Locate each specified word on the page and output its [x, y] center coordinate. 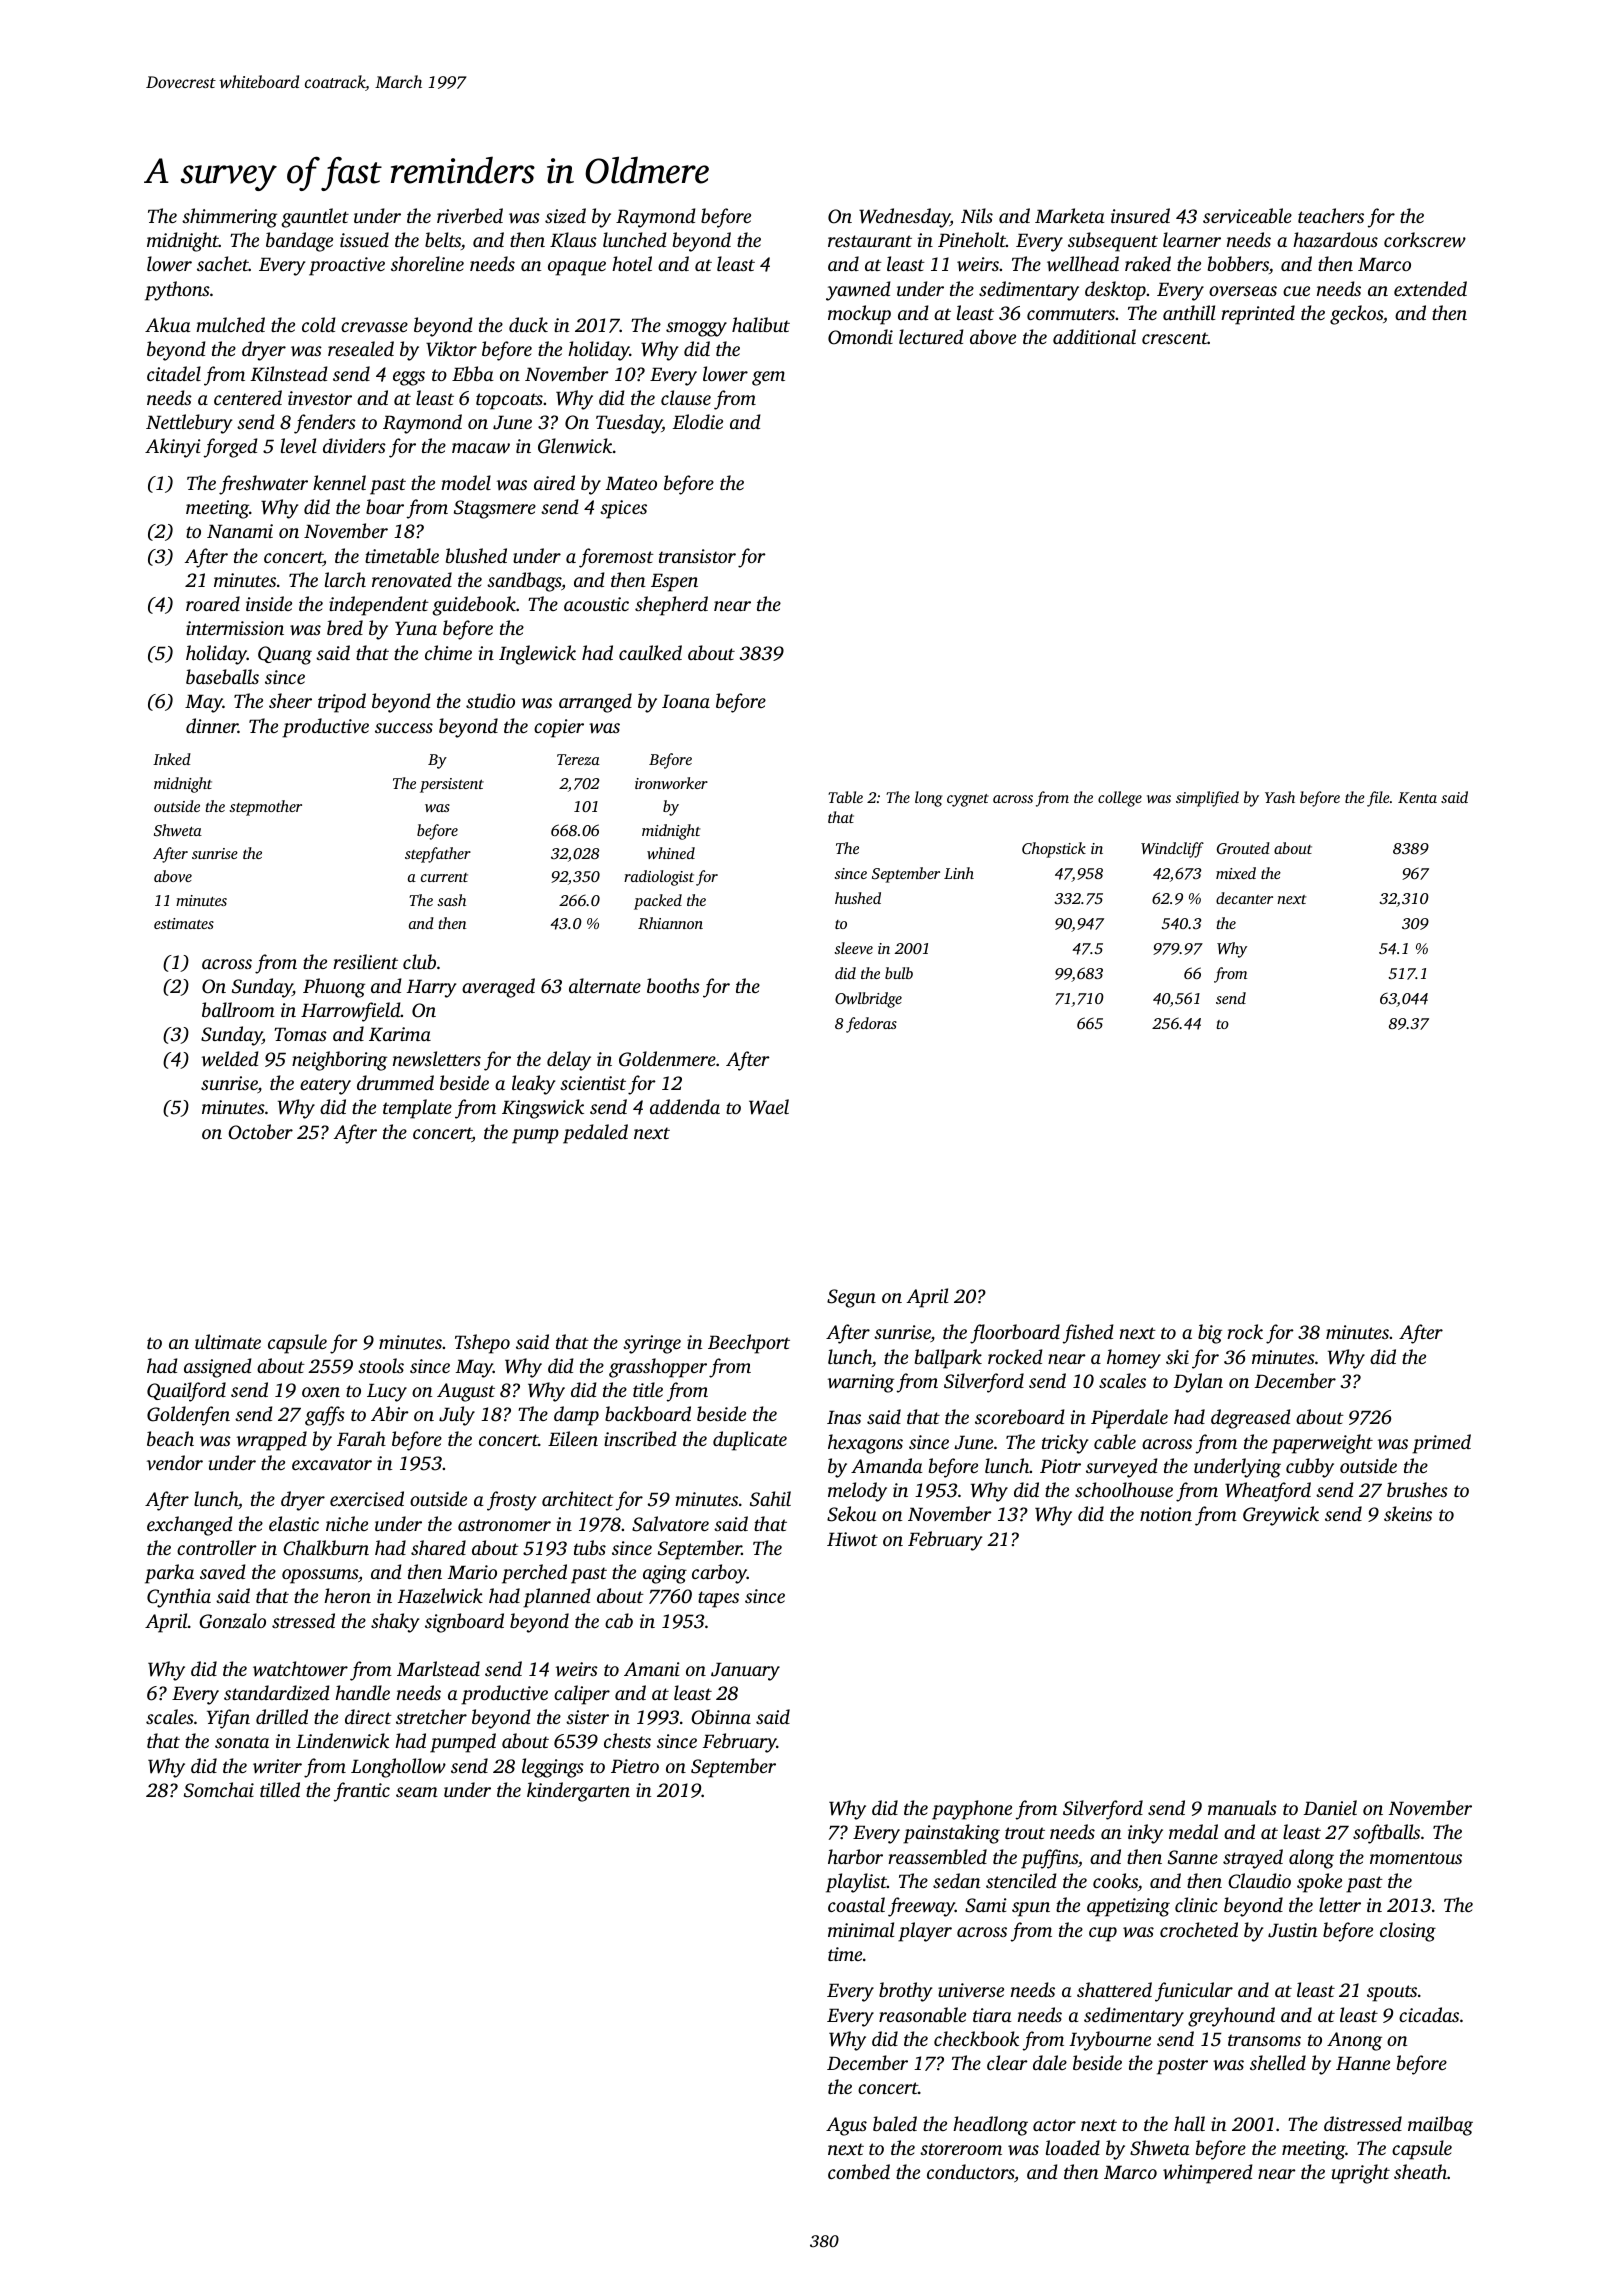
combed [859, 2171]
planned [557, 1598]
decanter [1244, 898]
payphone [972, 1810]
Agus [846, 2126]
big [1210, 1334]
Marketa [1070, 215]
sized [565, 215]
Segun [851, 1298]
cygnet [968, 800]
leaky [533, 1085]
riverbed [470, 215]
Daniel [1330, 1807]
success [404, 728]
